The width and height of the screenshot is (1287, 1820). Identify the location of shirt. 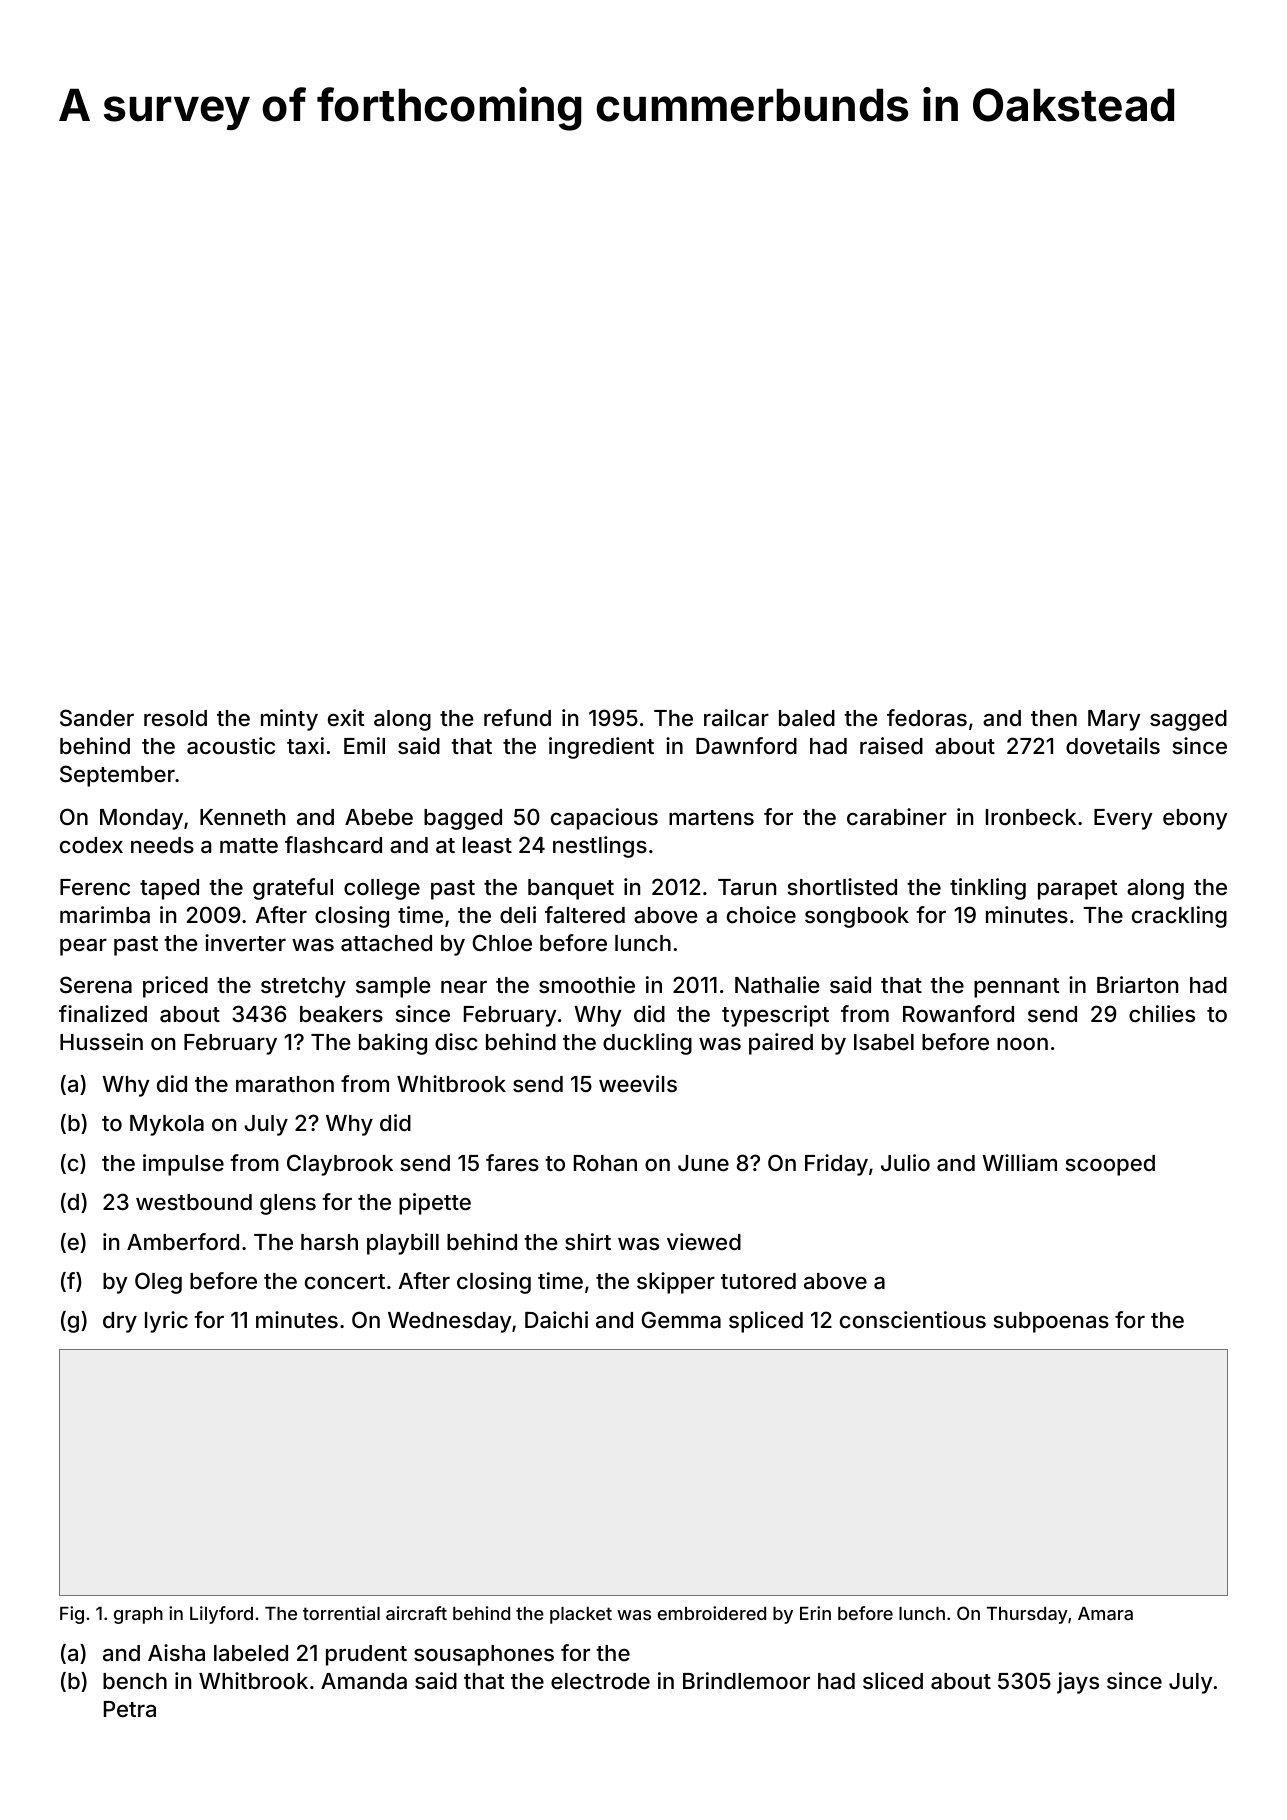
(588, 1241).
